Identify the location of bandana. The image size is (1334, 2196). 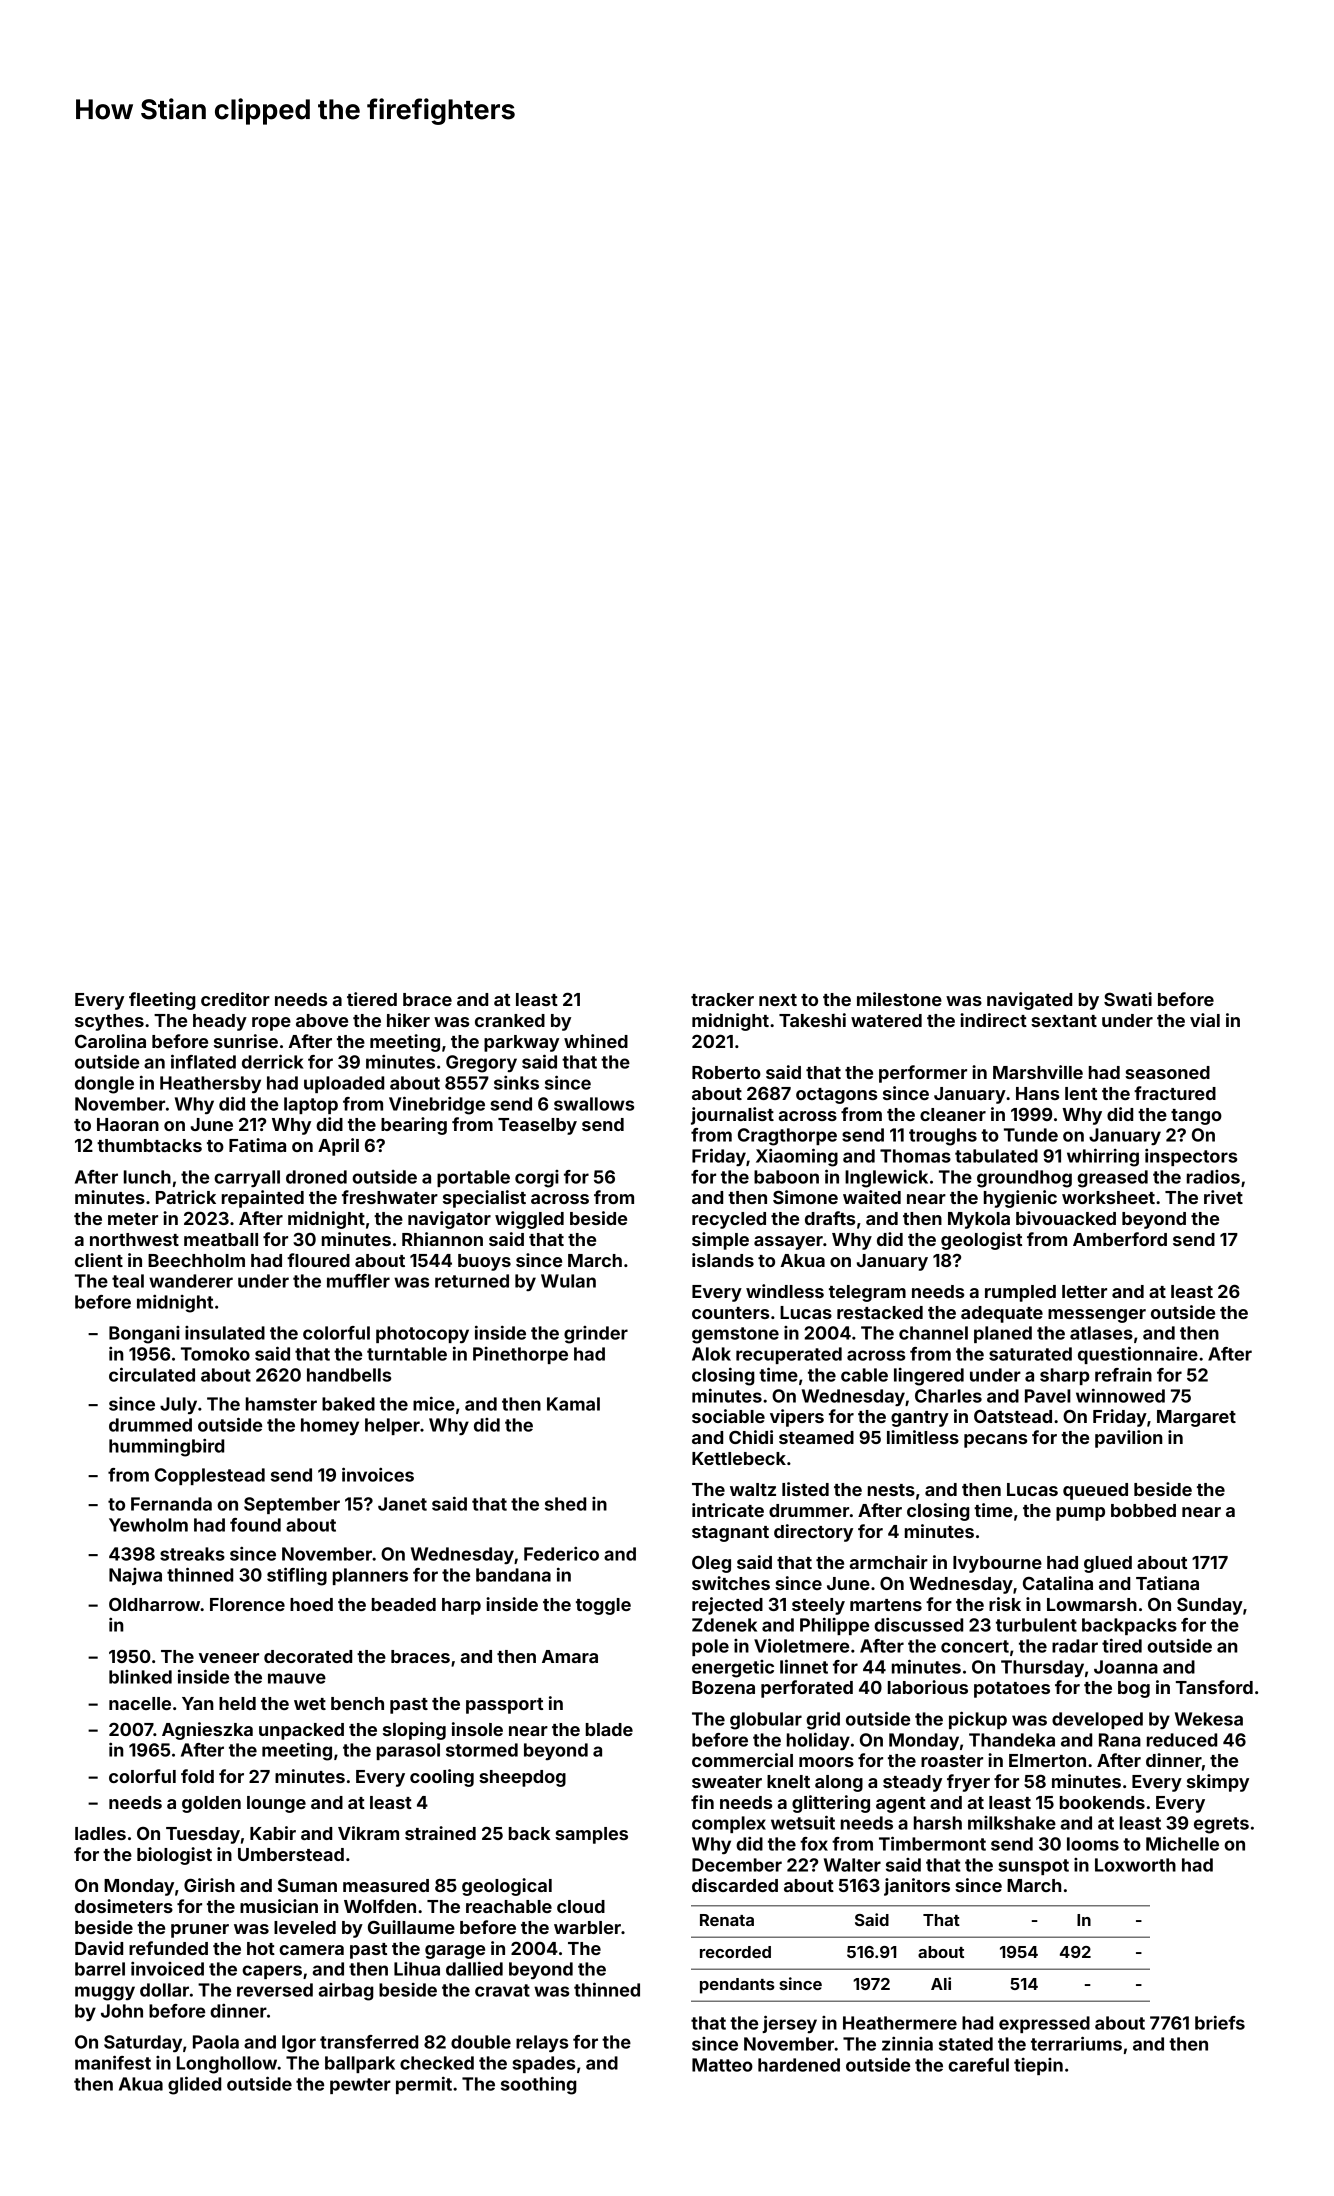
(513, 1575).
